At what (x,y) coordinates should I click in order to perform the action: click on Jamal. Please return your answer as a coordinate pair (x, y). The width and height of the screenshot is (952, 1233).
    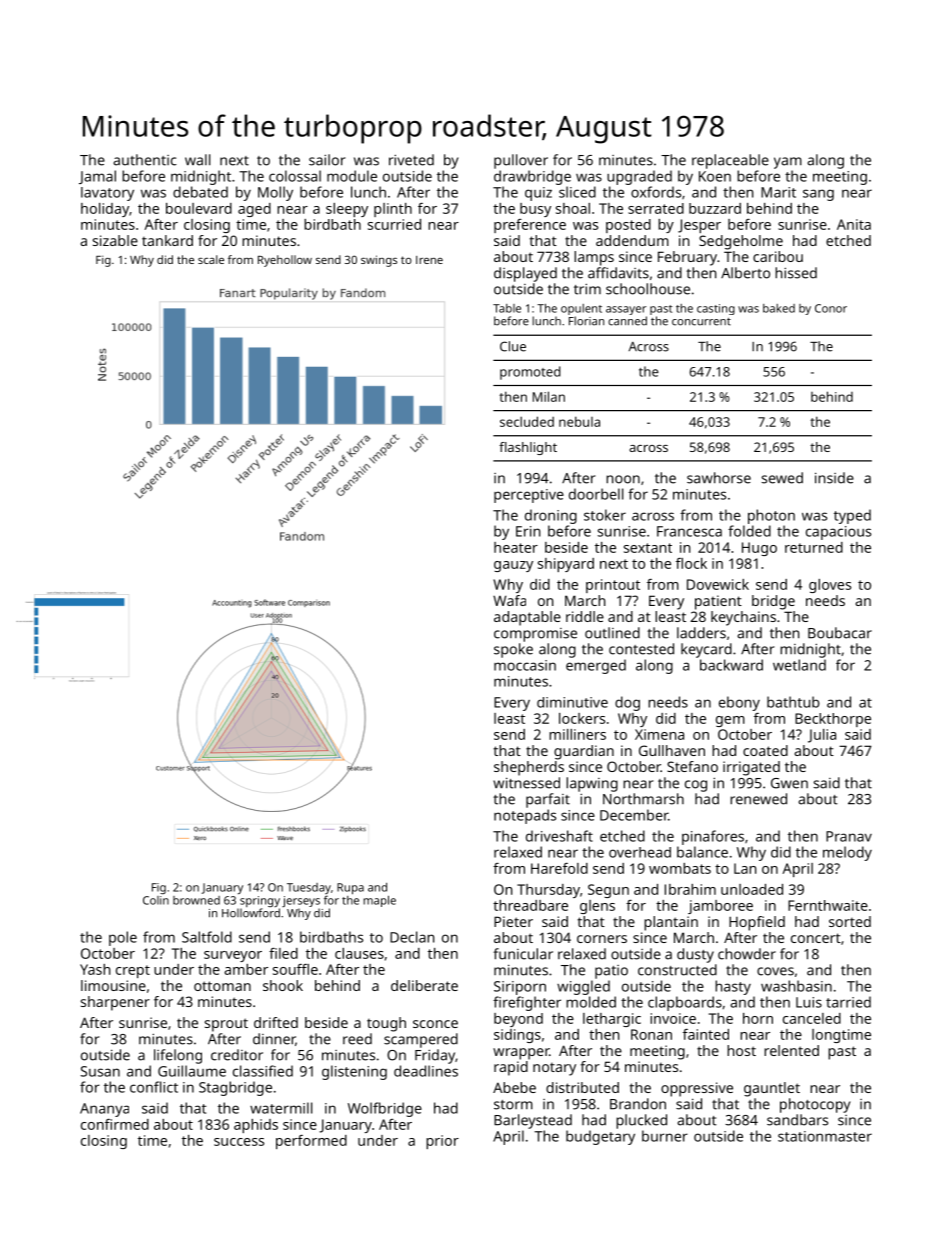
    Looking at the image, I should click on (97, 177).
